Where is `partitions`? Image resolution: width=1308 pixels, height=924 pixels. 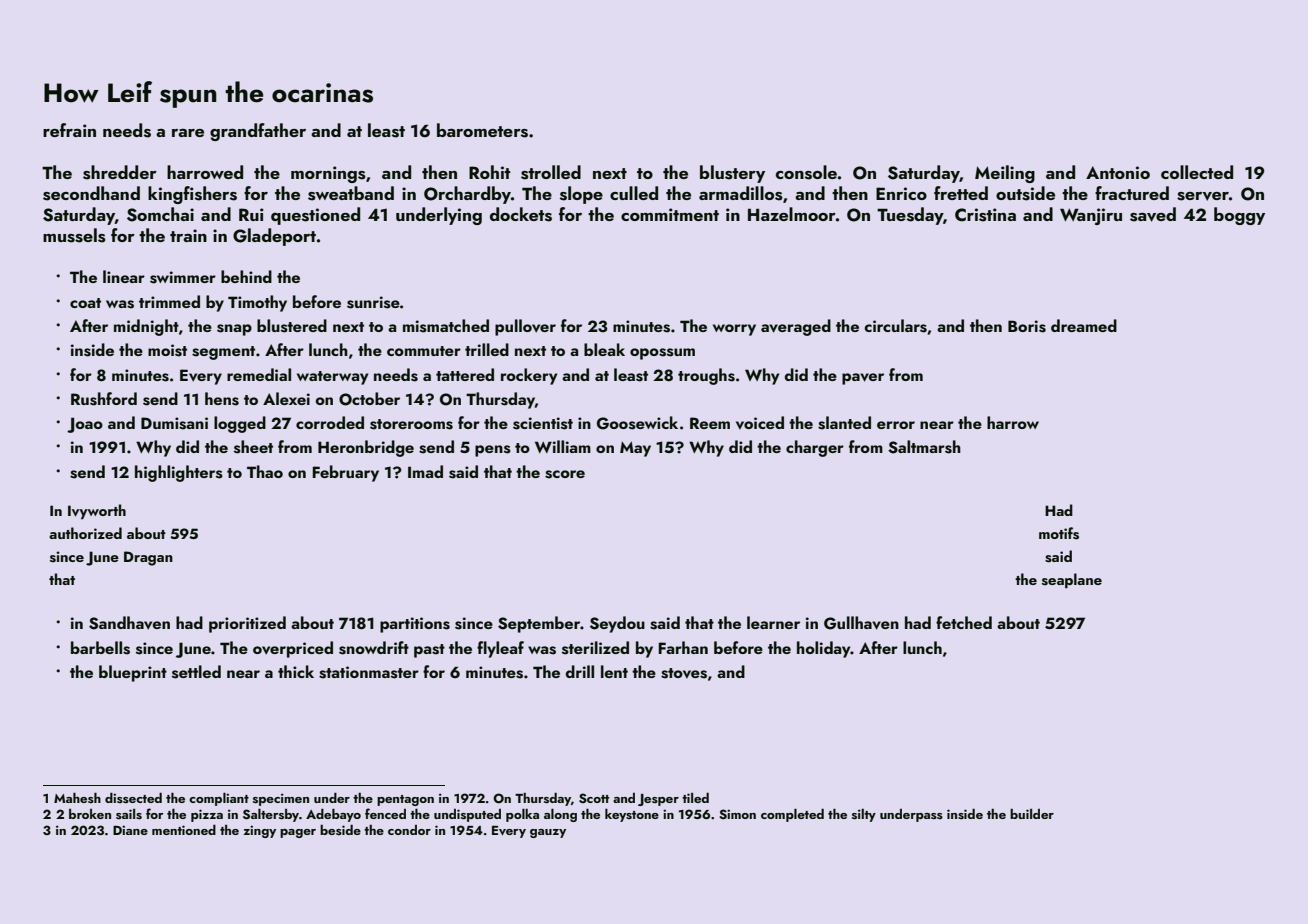 partitions is located at coordinates (415, 625).
